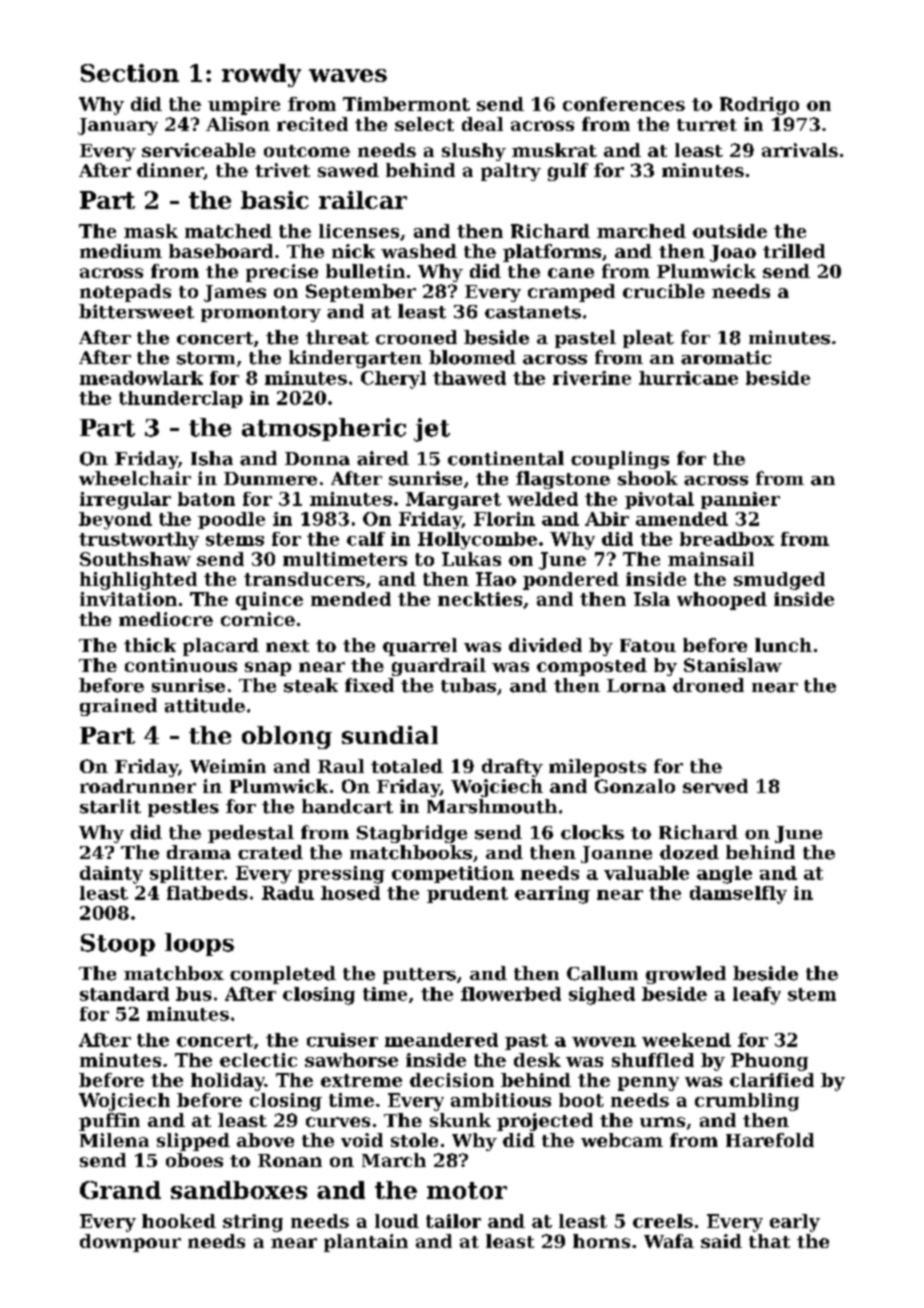 The image size is (924, 1308). I want to click on Milena, so click(114, 1140).
